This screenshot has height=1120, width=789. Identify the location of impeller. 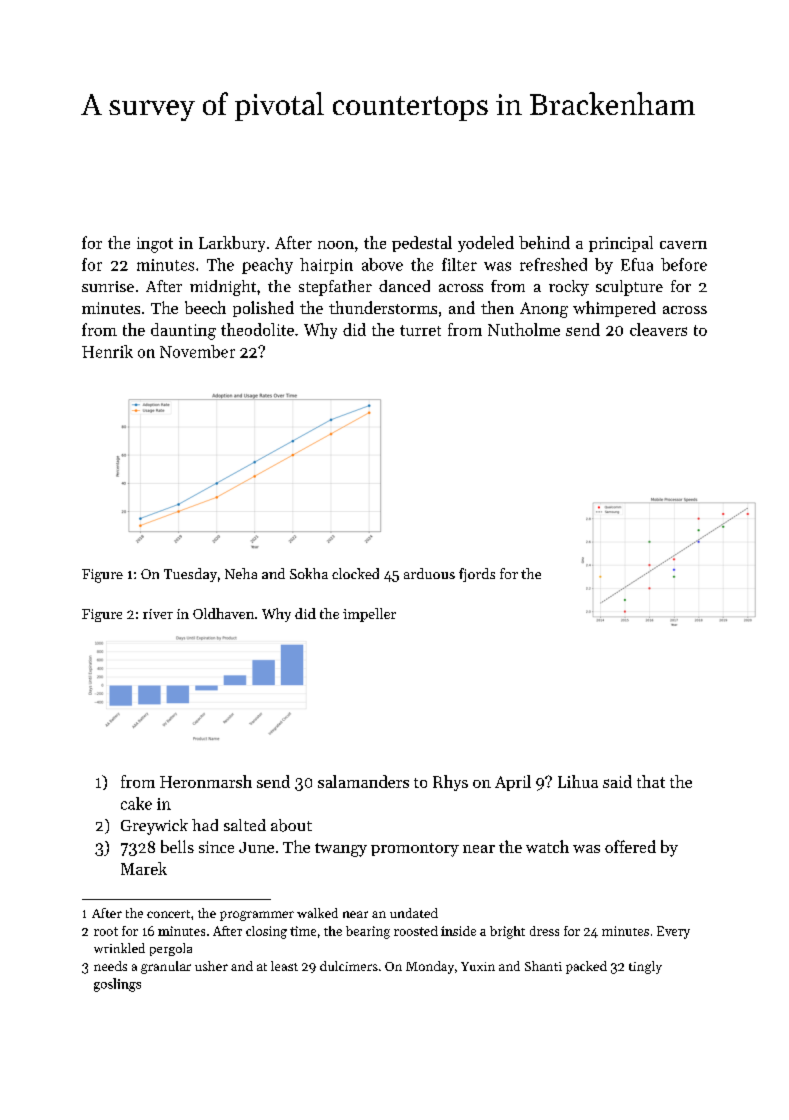
(369, 615).
